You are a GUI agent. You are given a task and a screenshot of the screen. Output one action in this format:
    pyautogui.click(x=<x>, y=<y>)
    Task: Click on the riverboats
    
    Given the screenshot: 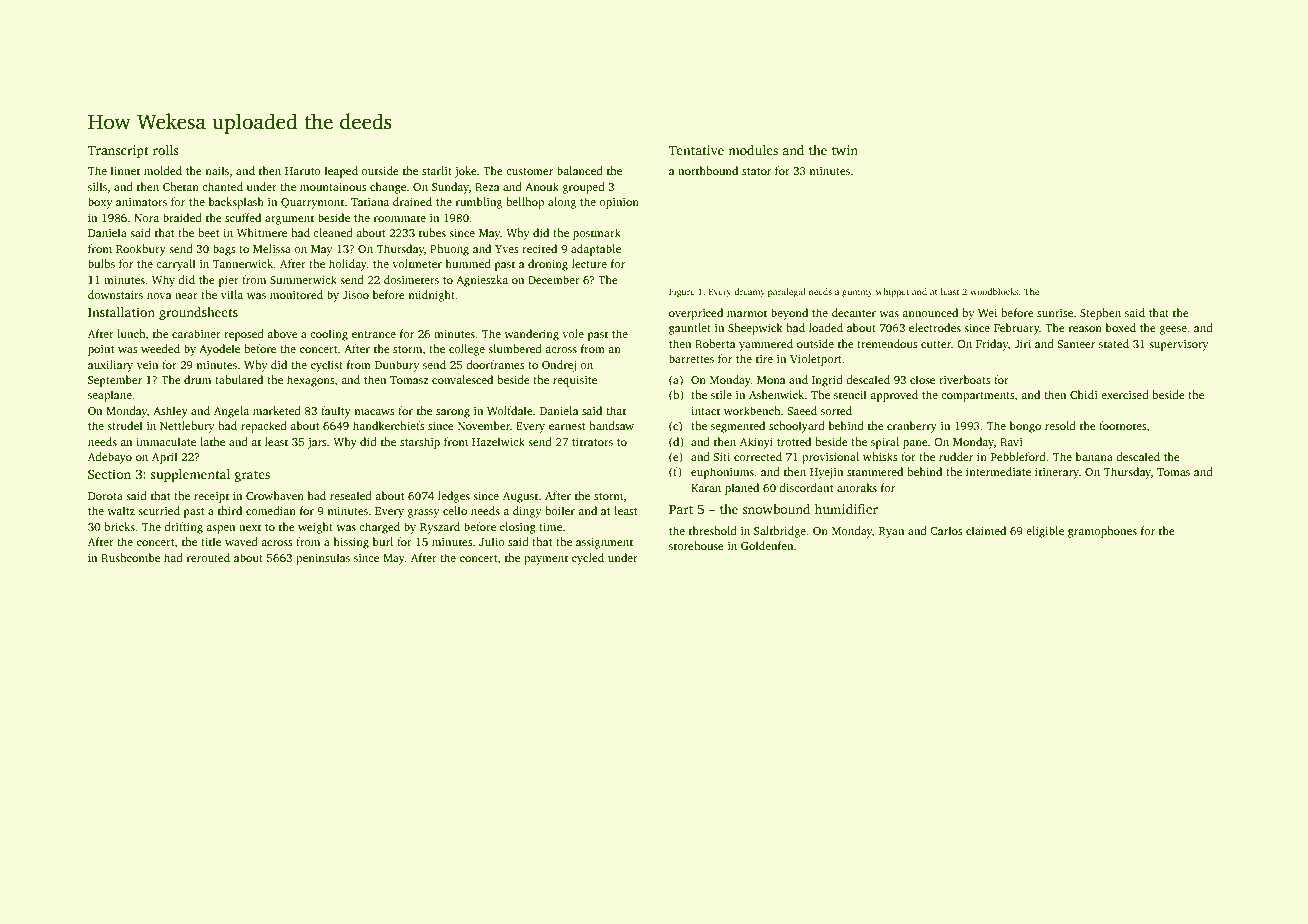 What is the action you would take?
    pyautogui.click(x=965, y=379)
